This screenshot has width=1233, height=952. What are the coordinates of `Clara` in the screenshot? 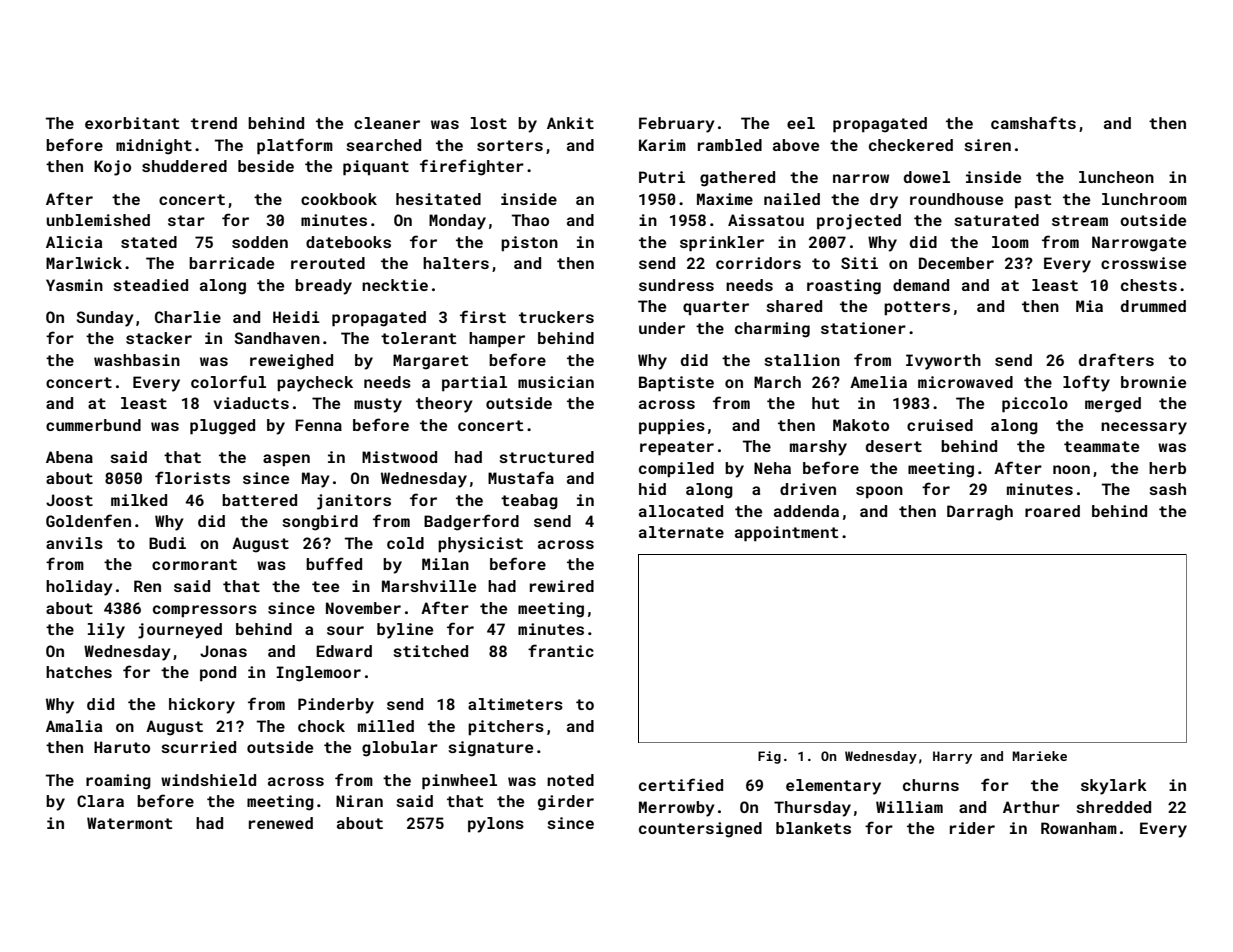 It's located at (100, 801).
